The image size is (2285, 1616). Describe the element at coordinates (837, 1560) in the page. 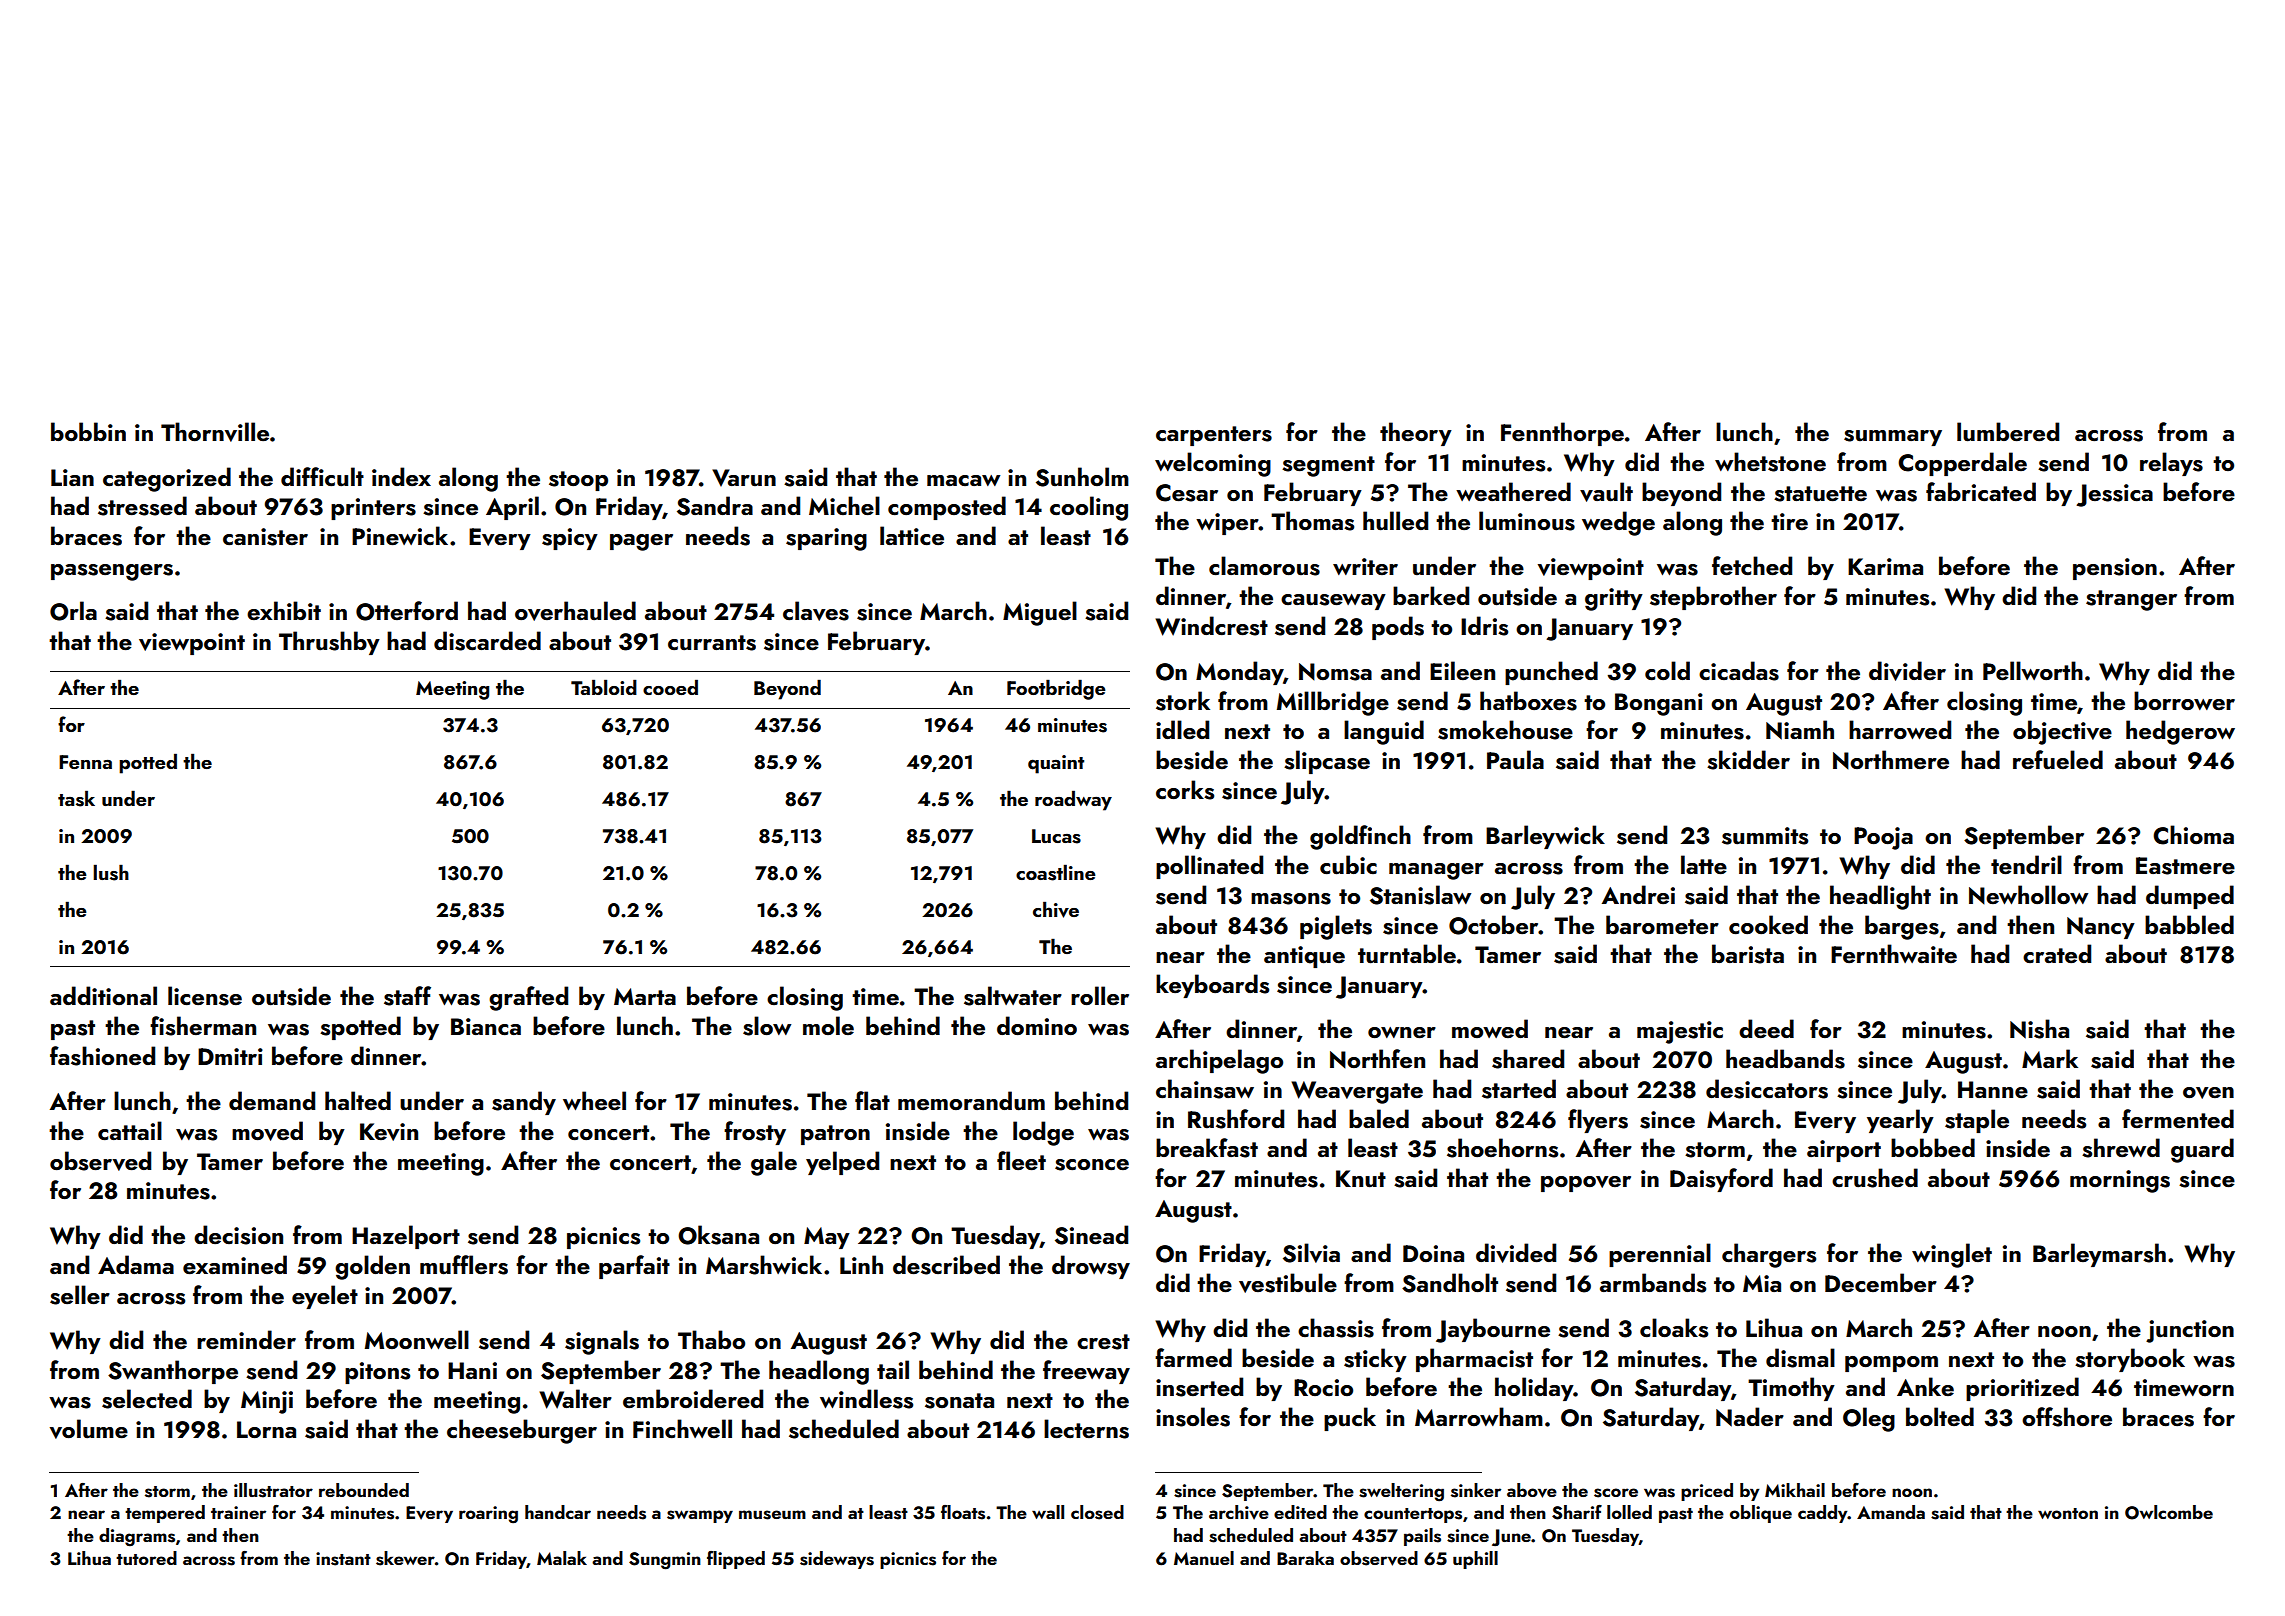

I see `sideways` at that location.
